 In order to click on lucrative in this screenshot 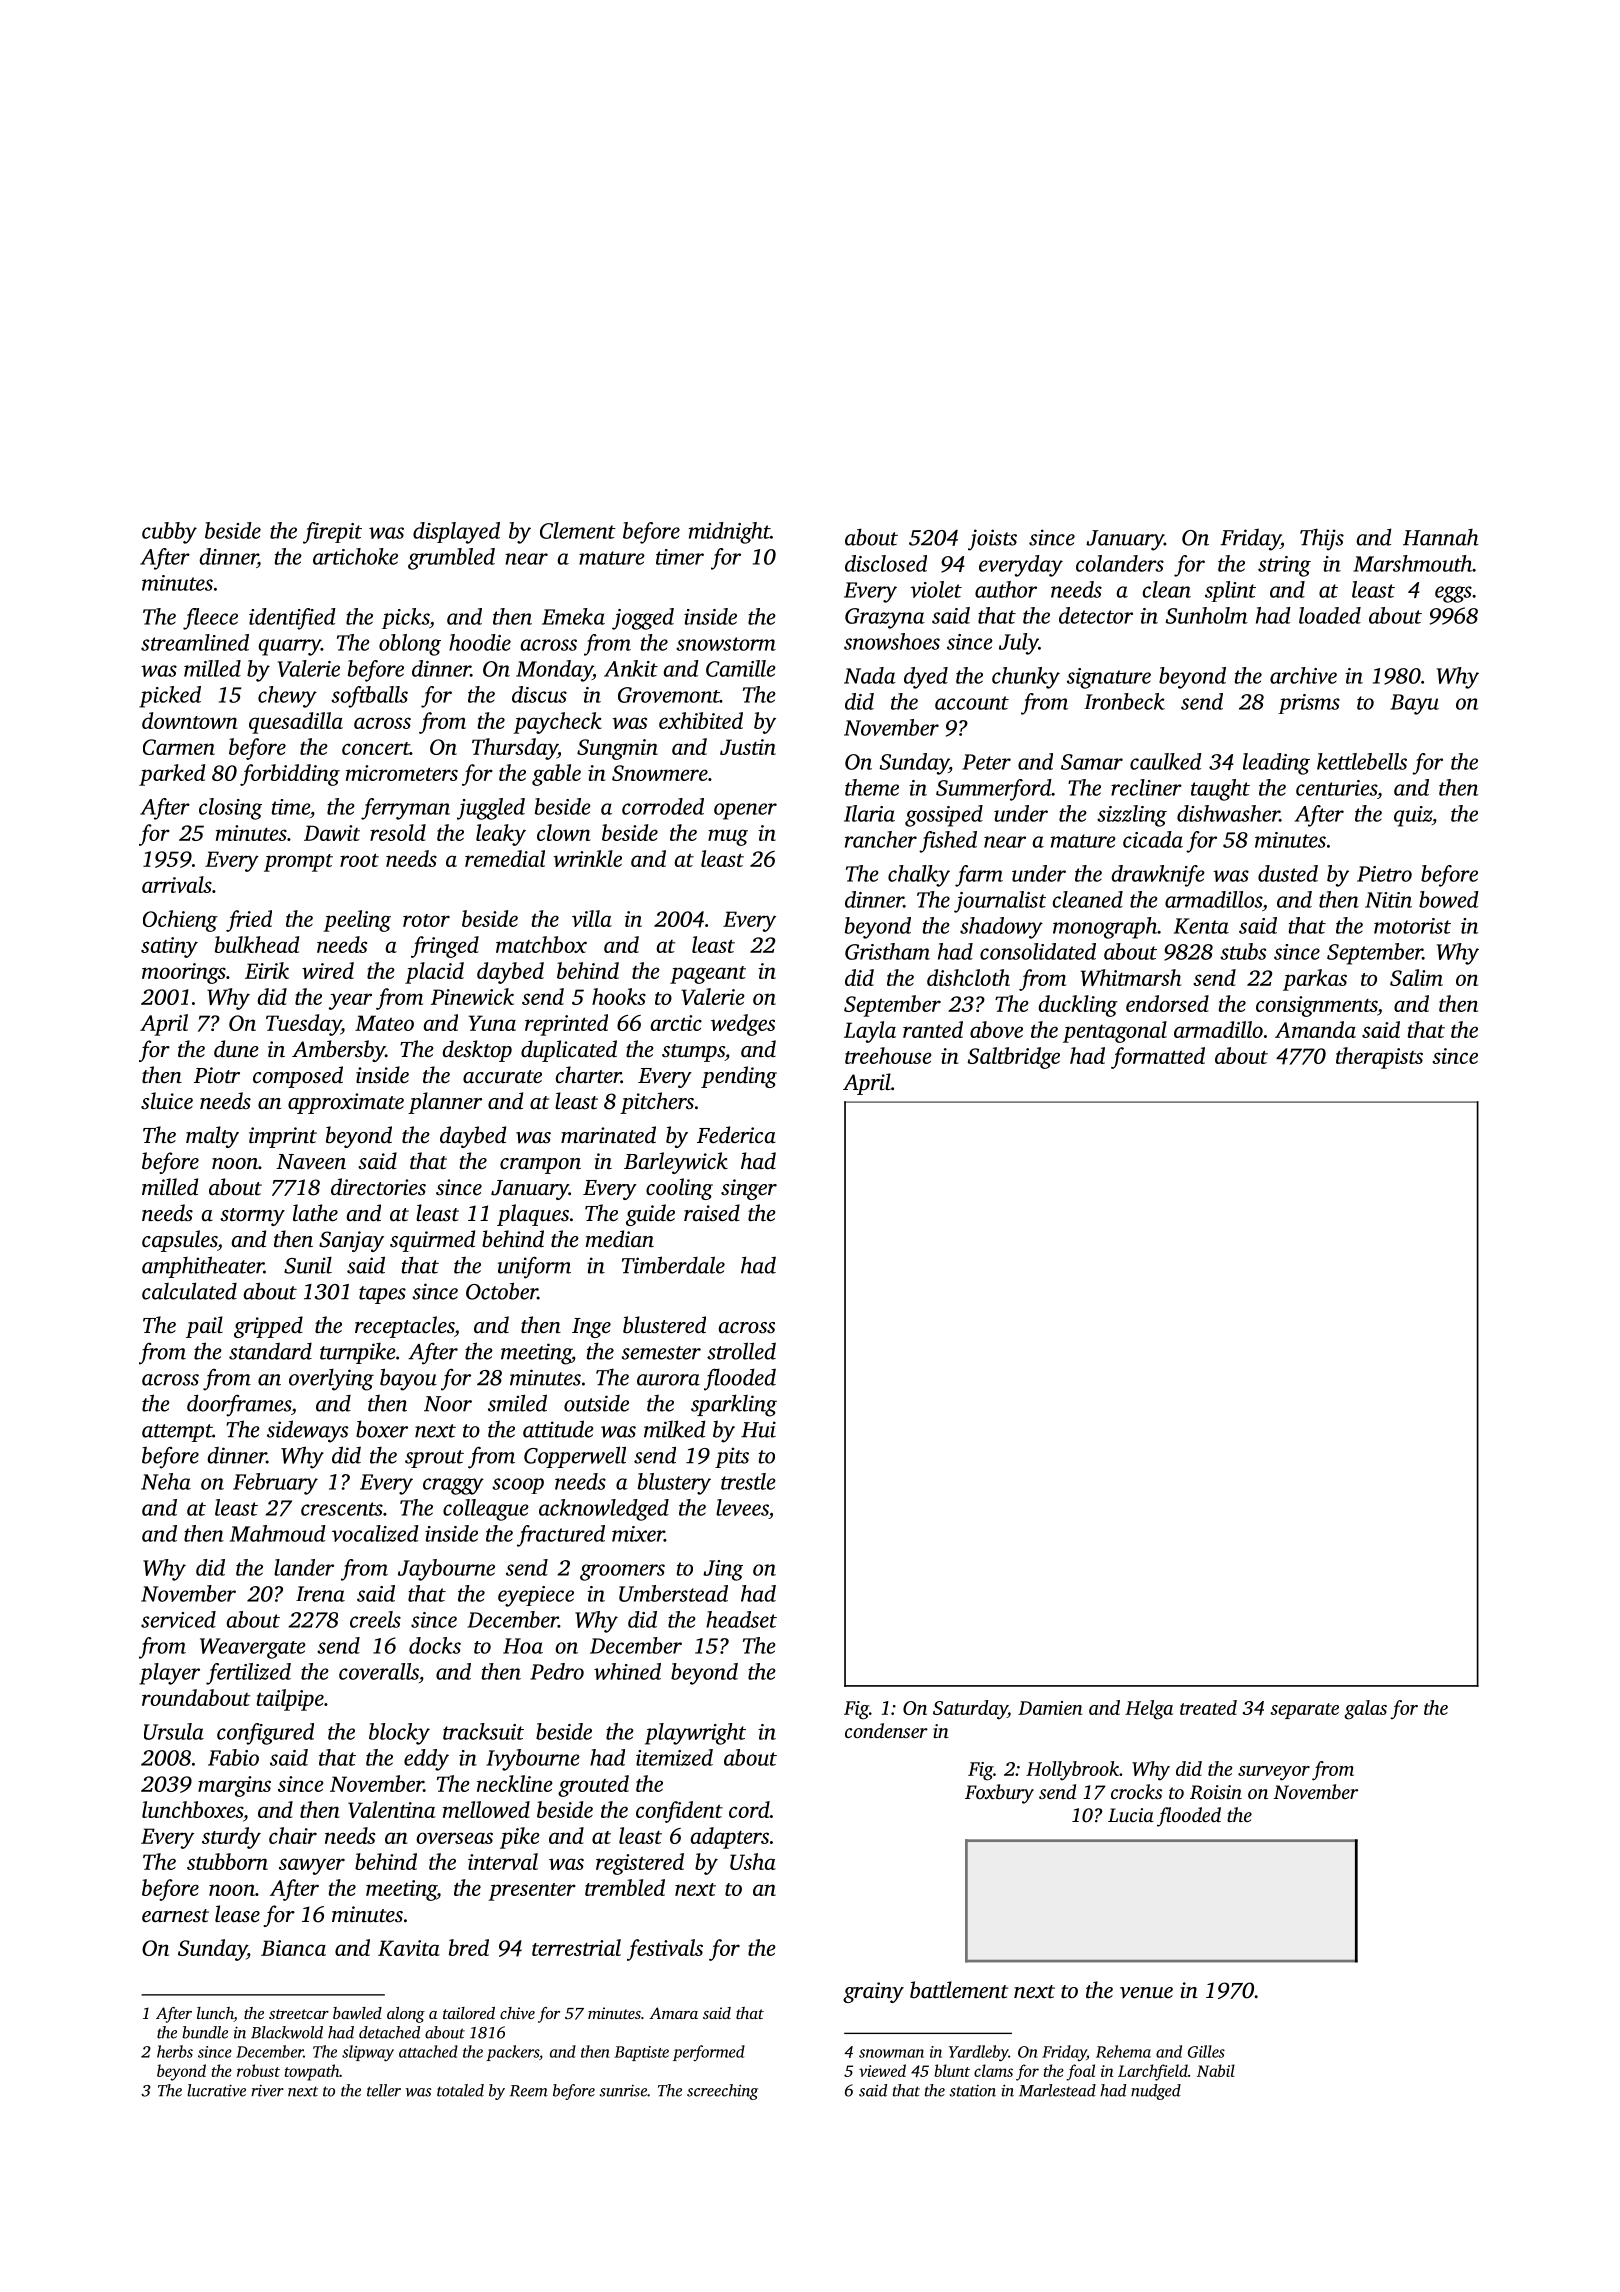, I will do `click(216, 2090)`.
